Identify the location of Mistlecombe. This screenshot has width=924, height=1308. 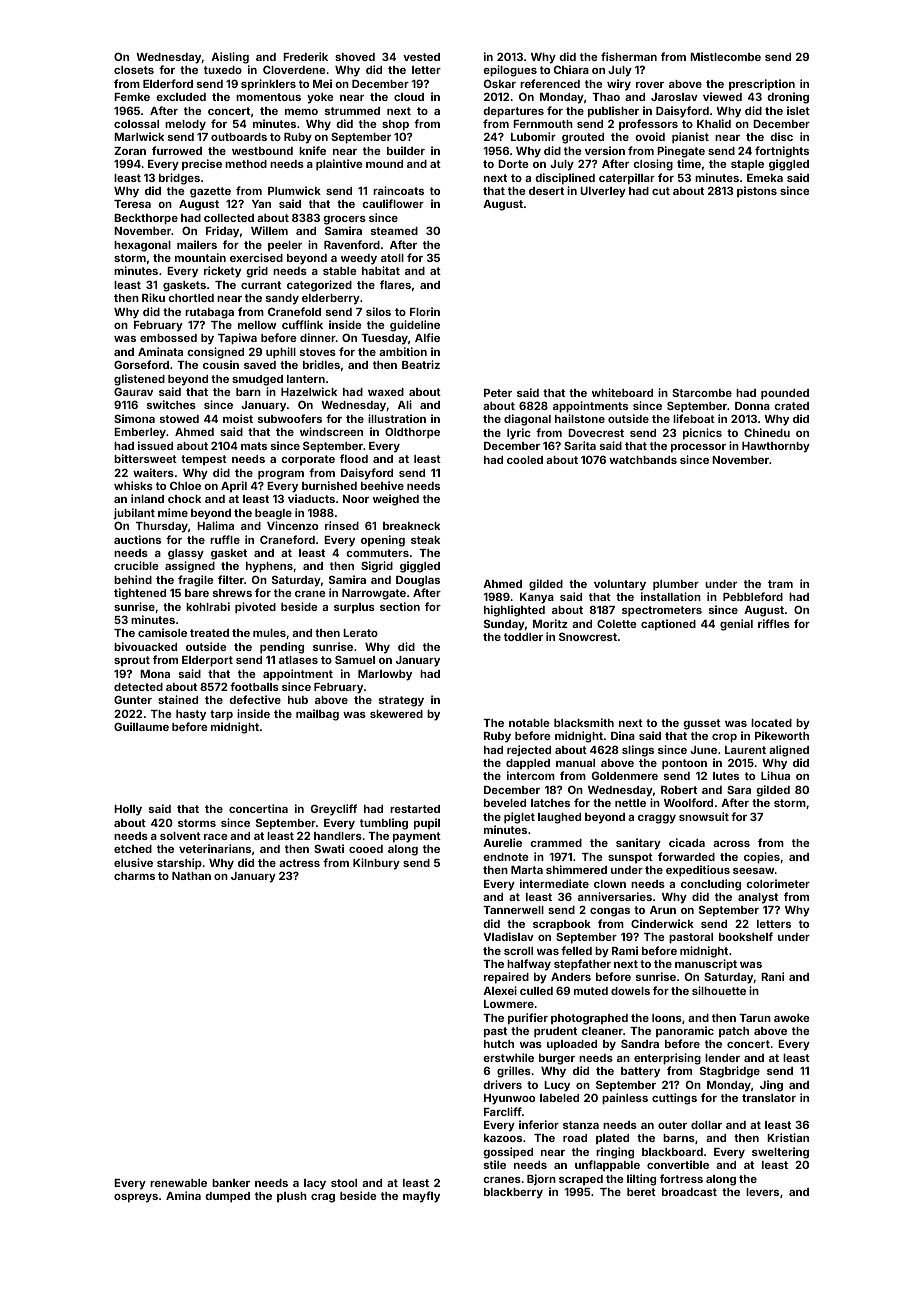
(725, 56).
